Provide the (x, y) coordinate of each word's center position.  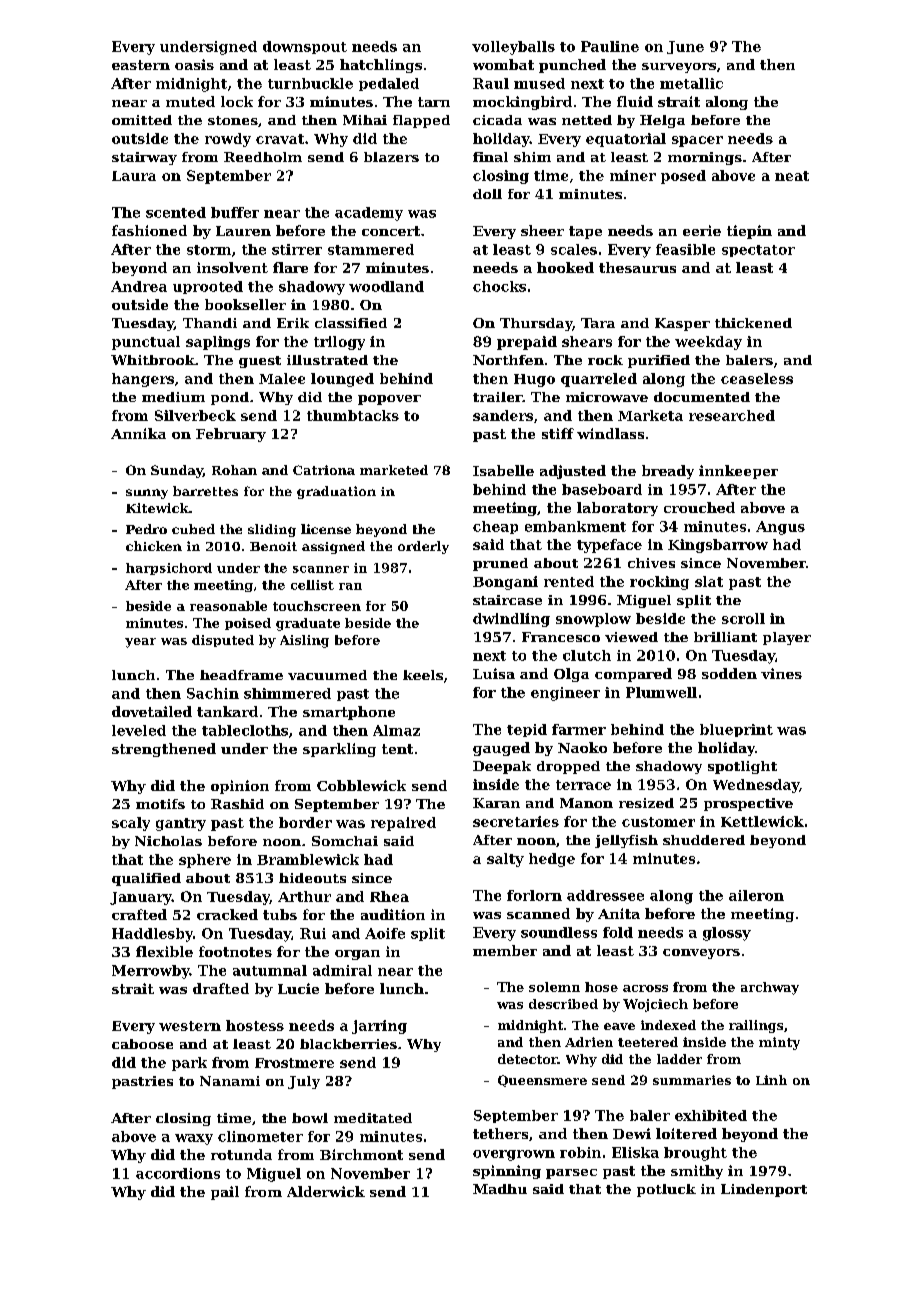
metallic (691, 83)
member (505, 950)
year (140, 643)
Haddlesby (152, 935)
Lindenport (764, 1190)
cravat (280, 139)
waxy (194, 1139)
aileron (756, 895)
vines (781, 673)
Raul (491, 83)
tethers (500, 1133)
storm (209, 250)
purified (659, 361)
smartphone (349, 713)
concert (391, 231)
